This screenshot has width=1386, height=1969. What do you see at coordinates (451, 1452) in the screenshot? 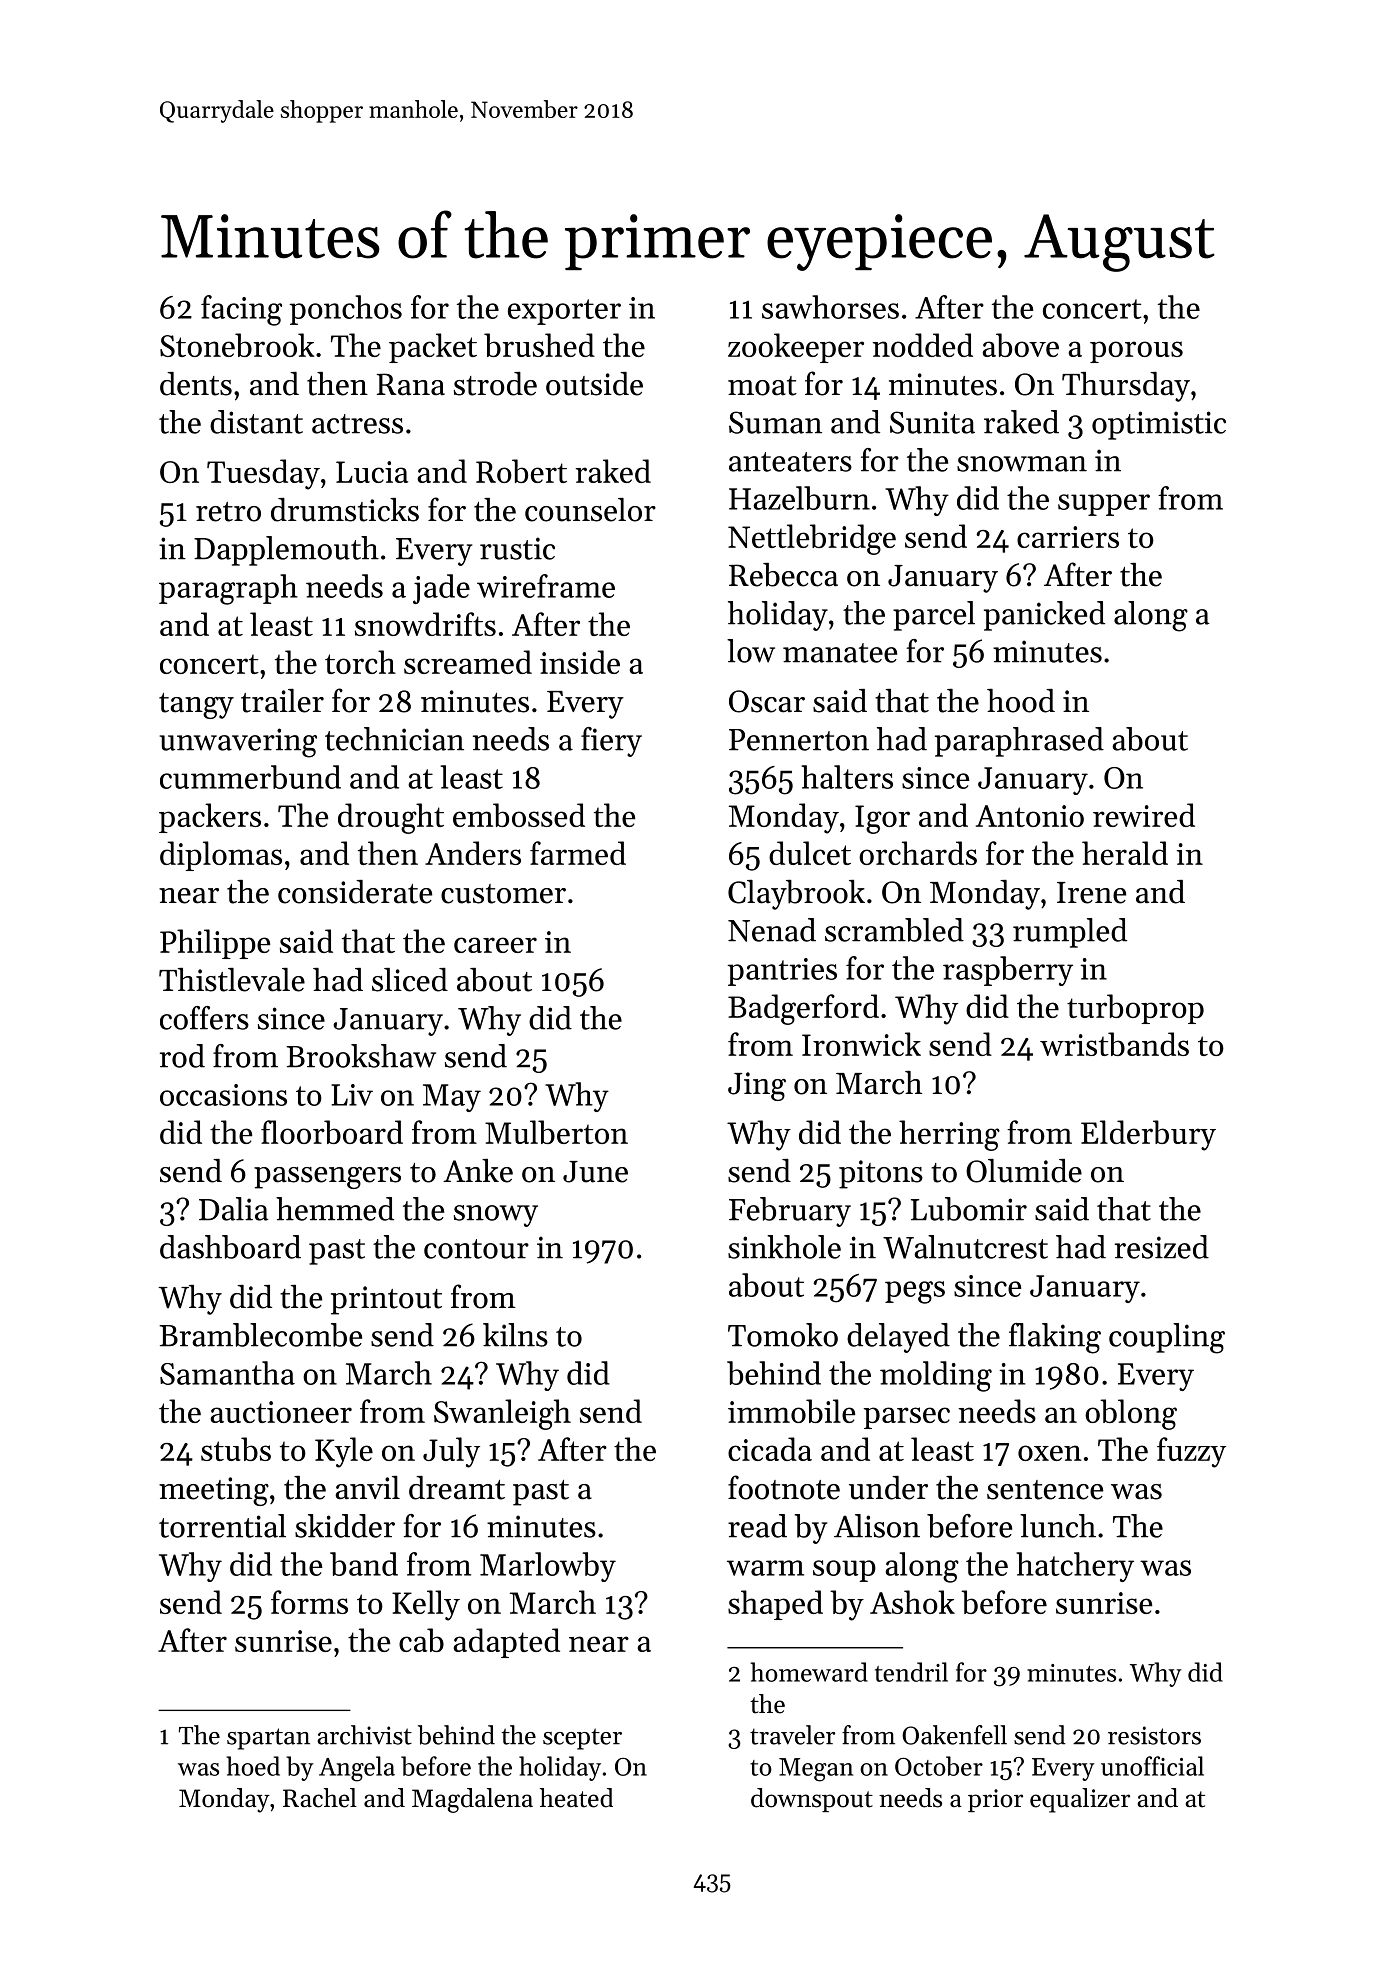
I see `July` at bounding box center [451, 1452].
